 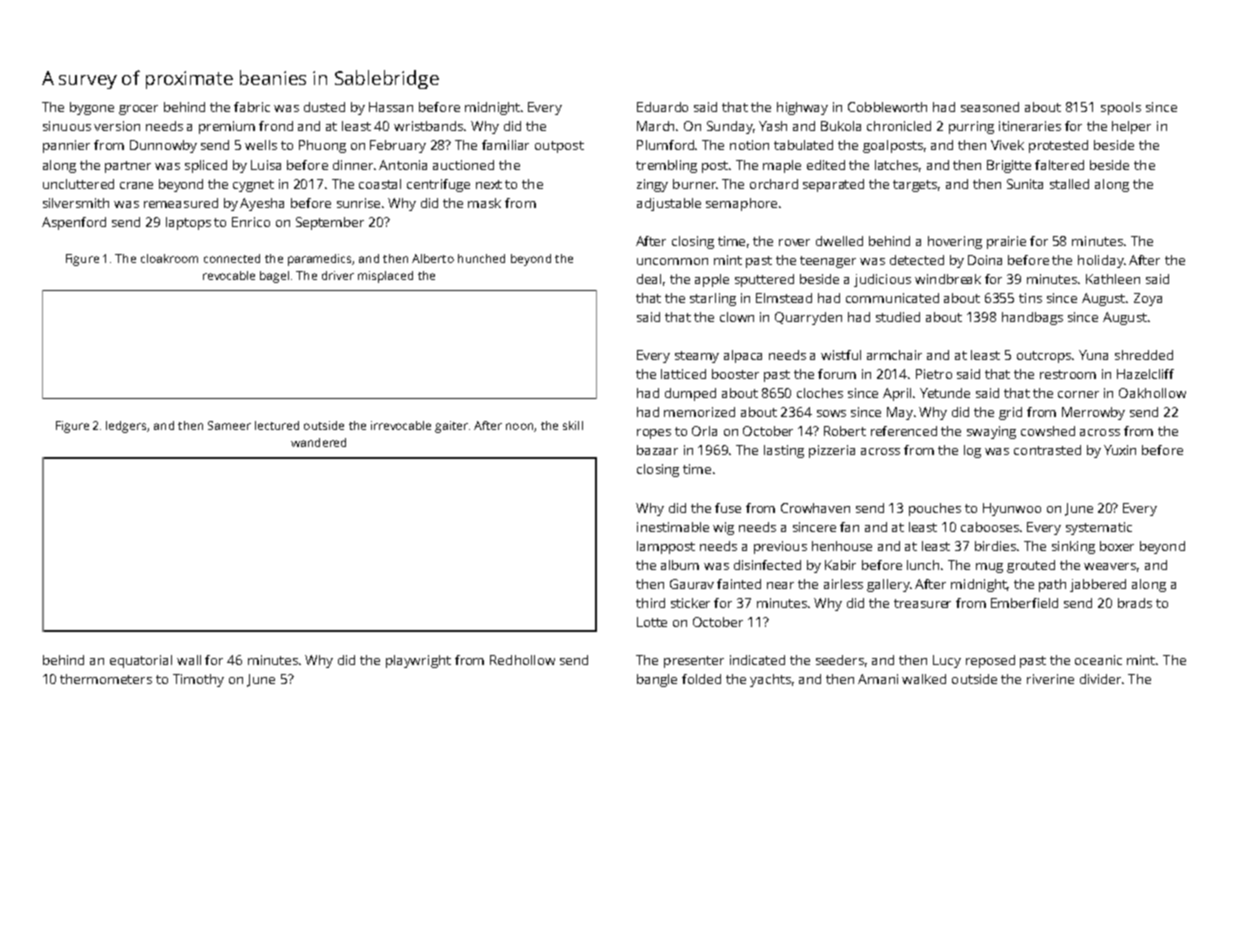 I want to click on connected, so click(x=232, y=258).
